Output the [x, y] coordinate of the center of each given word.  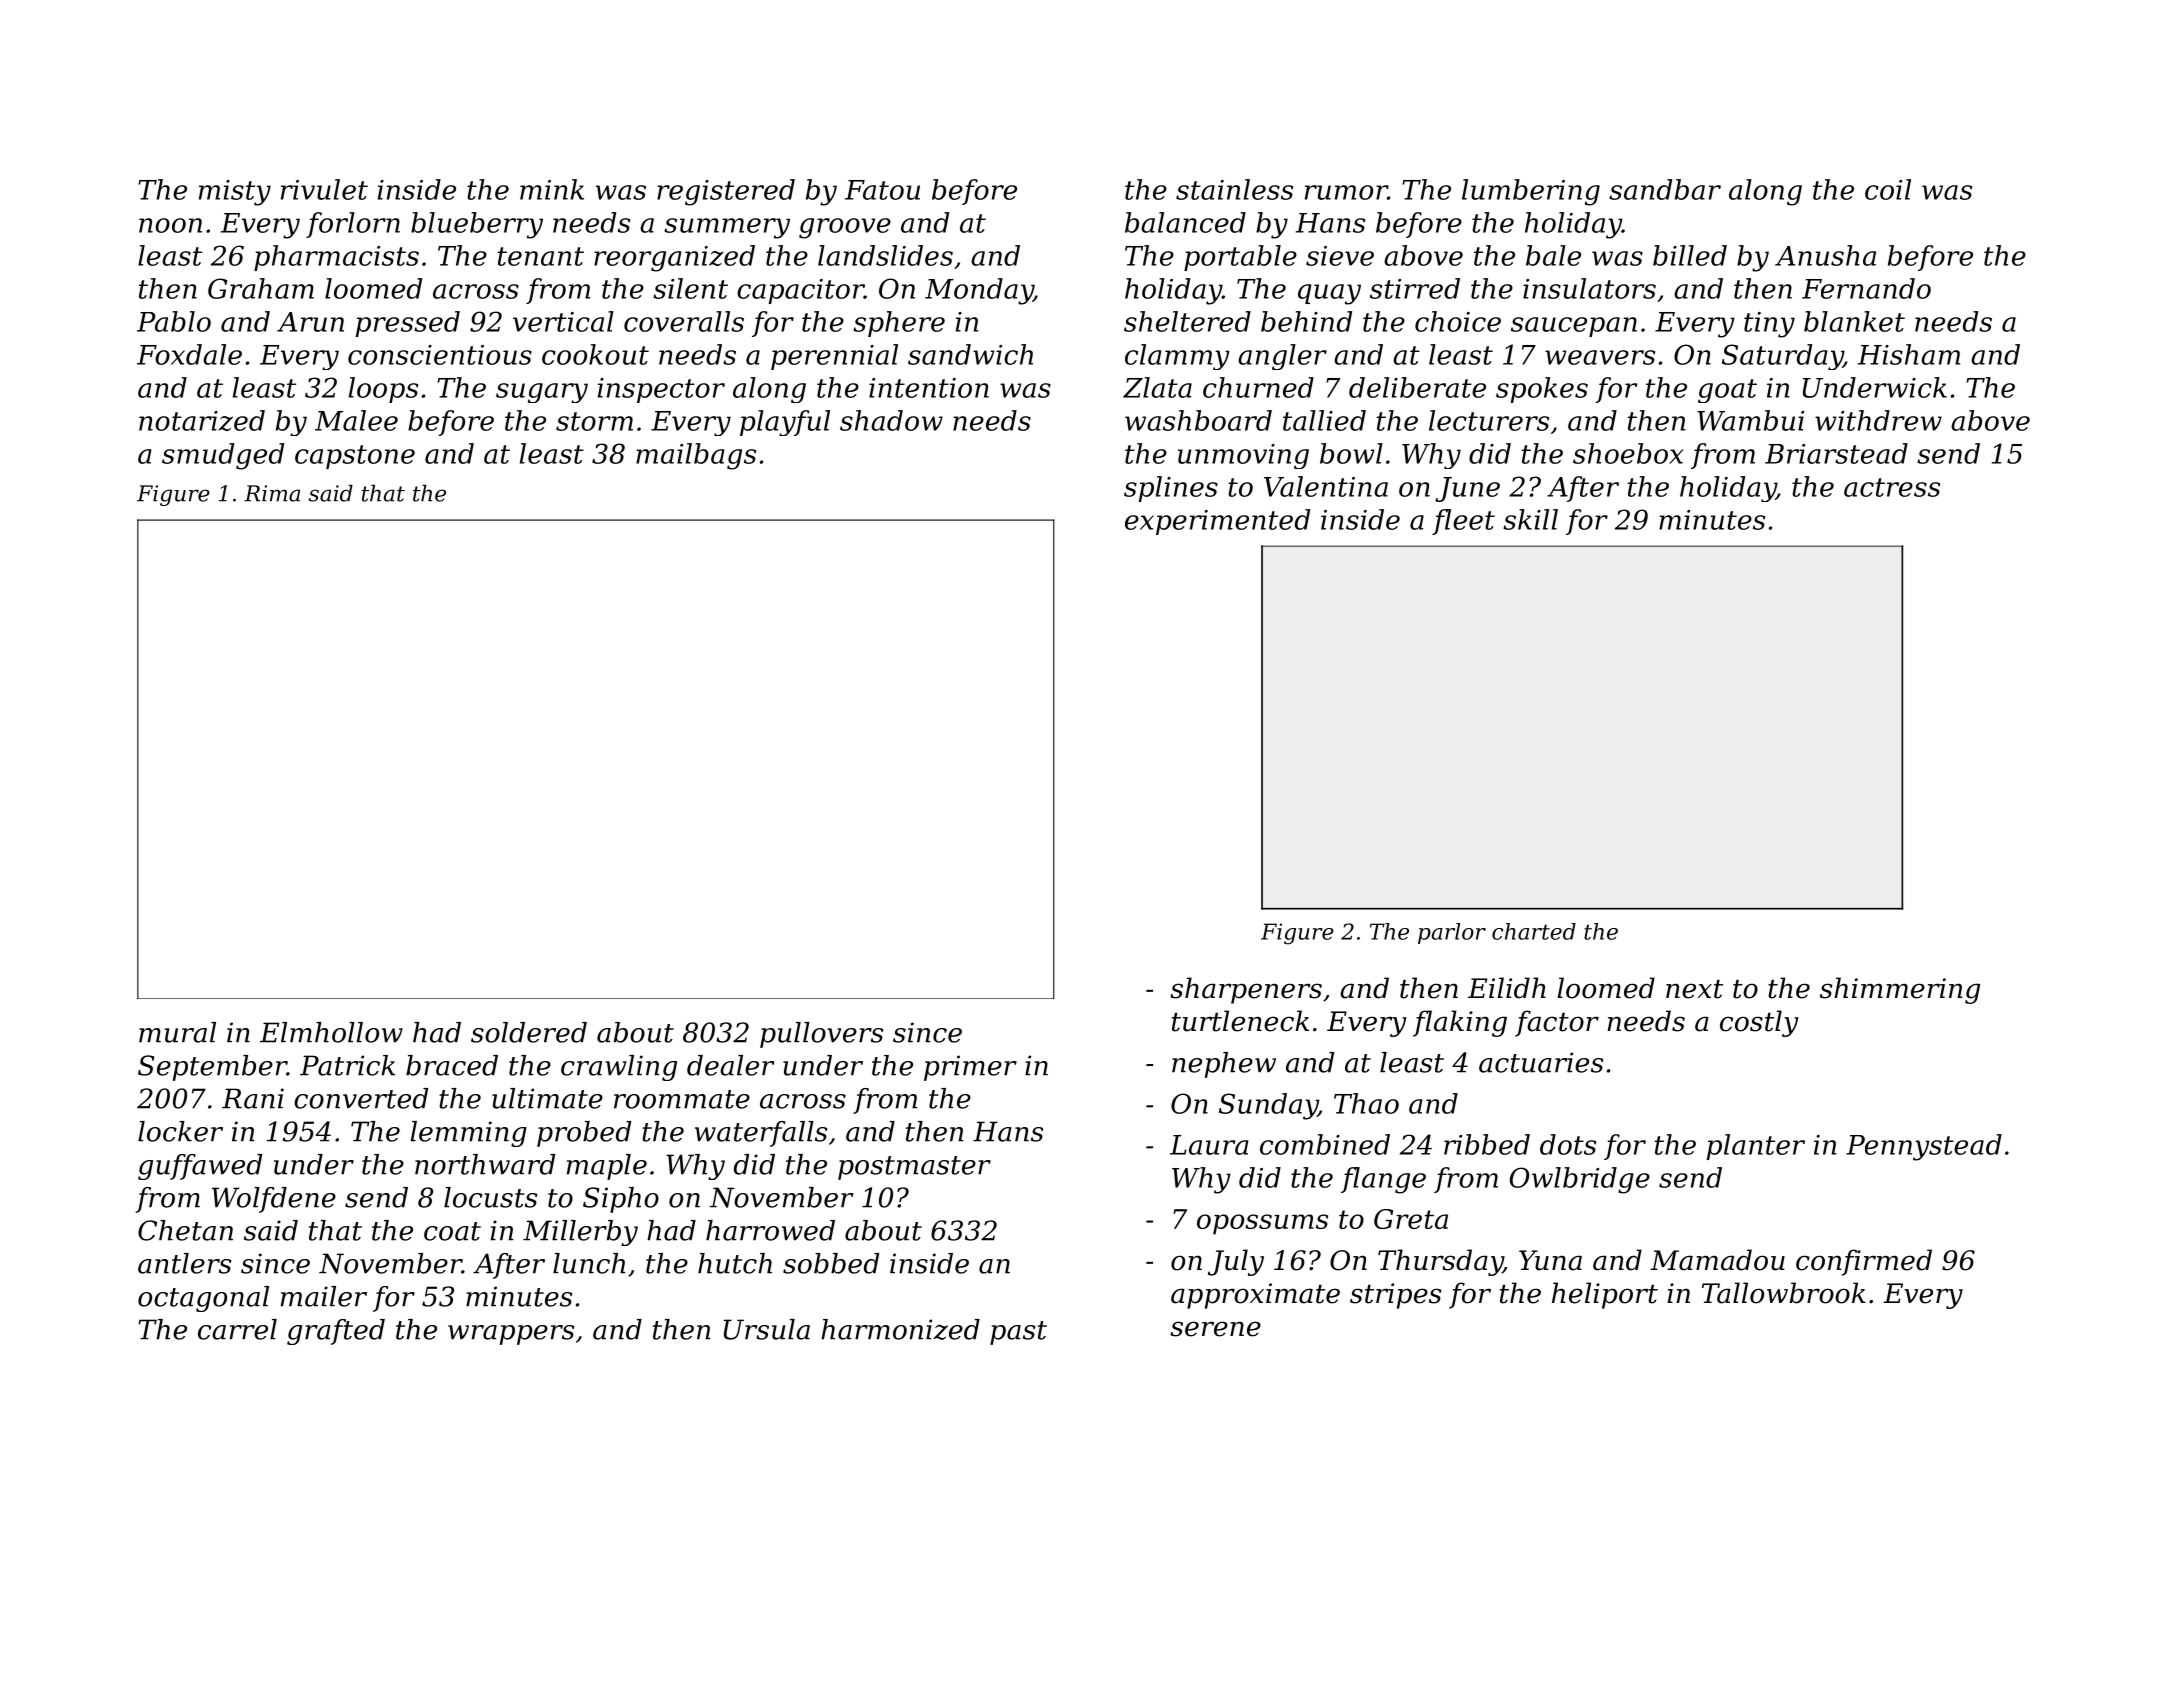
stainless [1234, 189]
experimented [1217, 522]
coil [1888, 189]
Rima [272, 493]
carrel [237, 1329]
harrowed [770, 1230]
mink [552, 189]
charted [1534, 931]
